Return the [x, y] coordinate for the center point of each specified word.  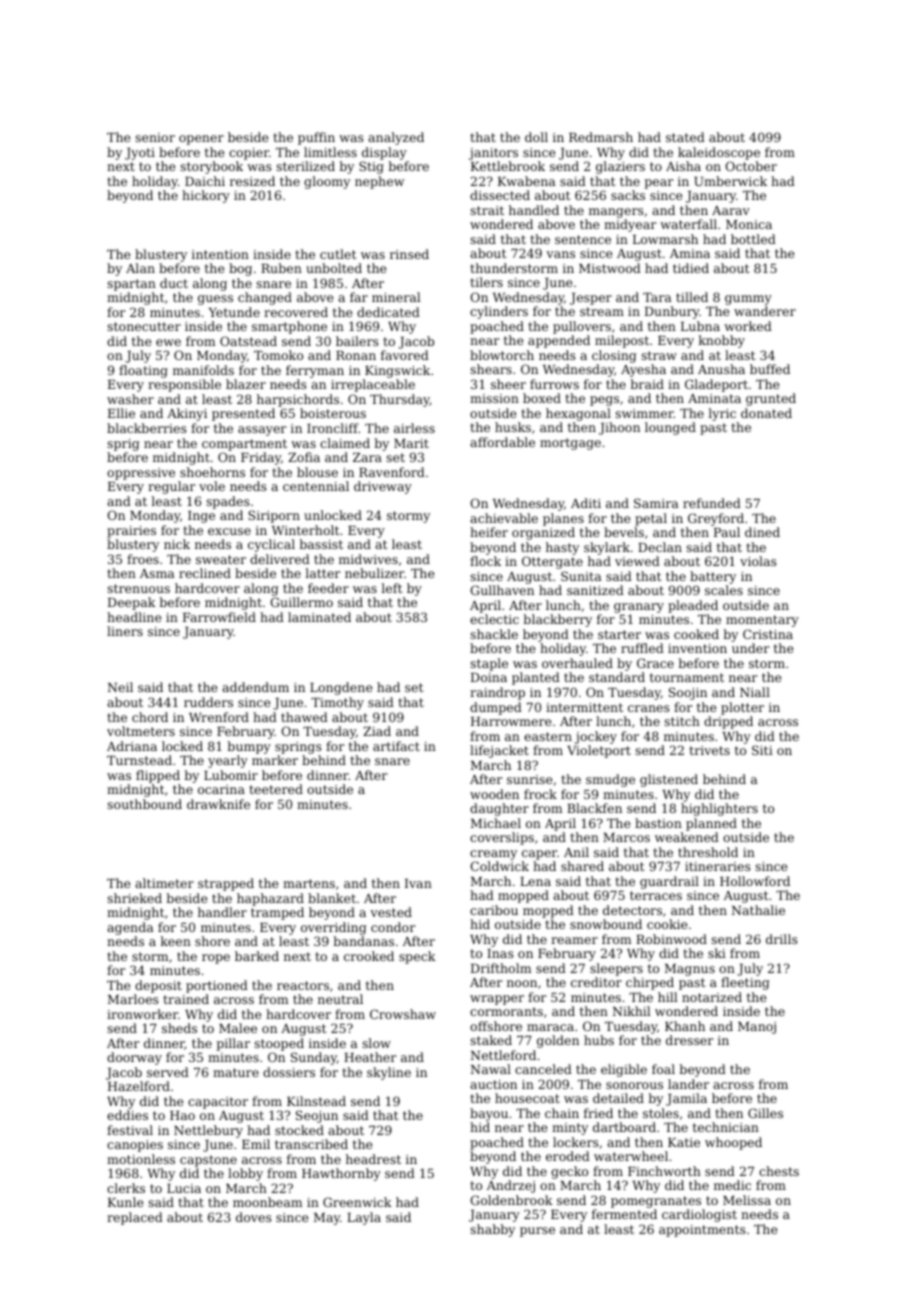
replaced [135, 1218]
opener [201, 140]
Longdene [341, 688]
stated [685, 137]
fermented [624, 1214]
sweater [221, 559]
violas [758, 561]
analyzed [396, 138]
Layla [364, 1218]
